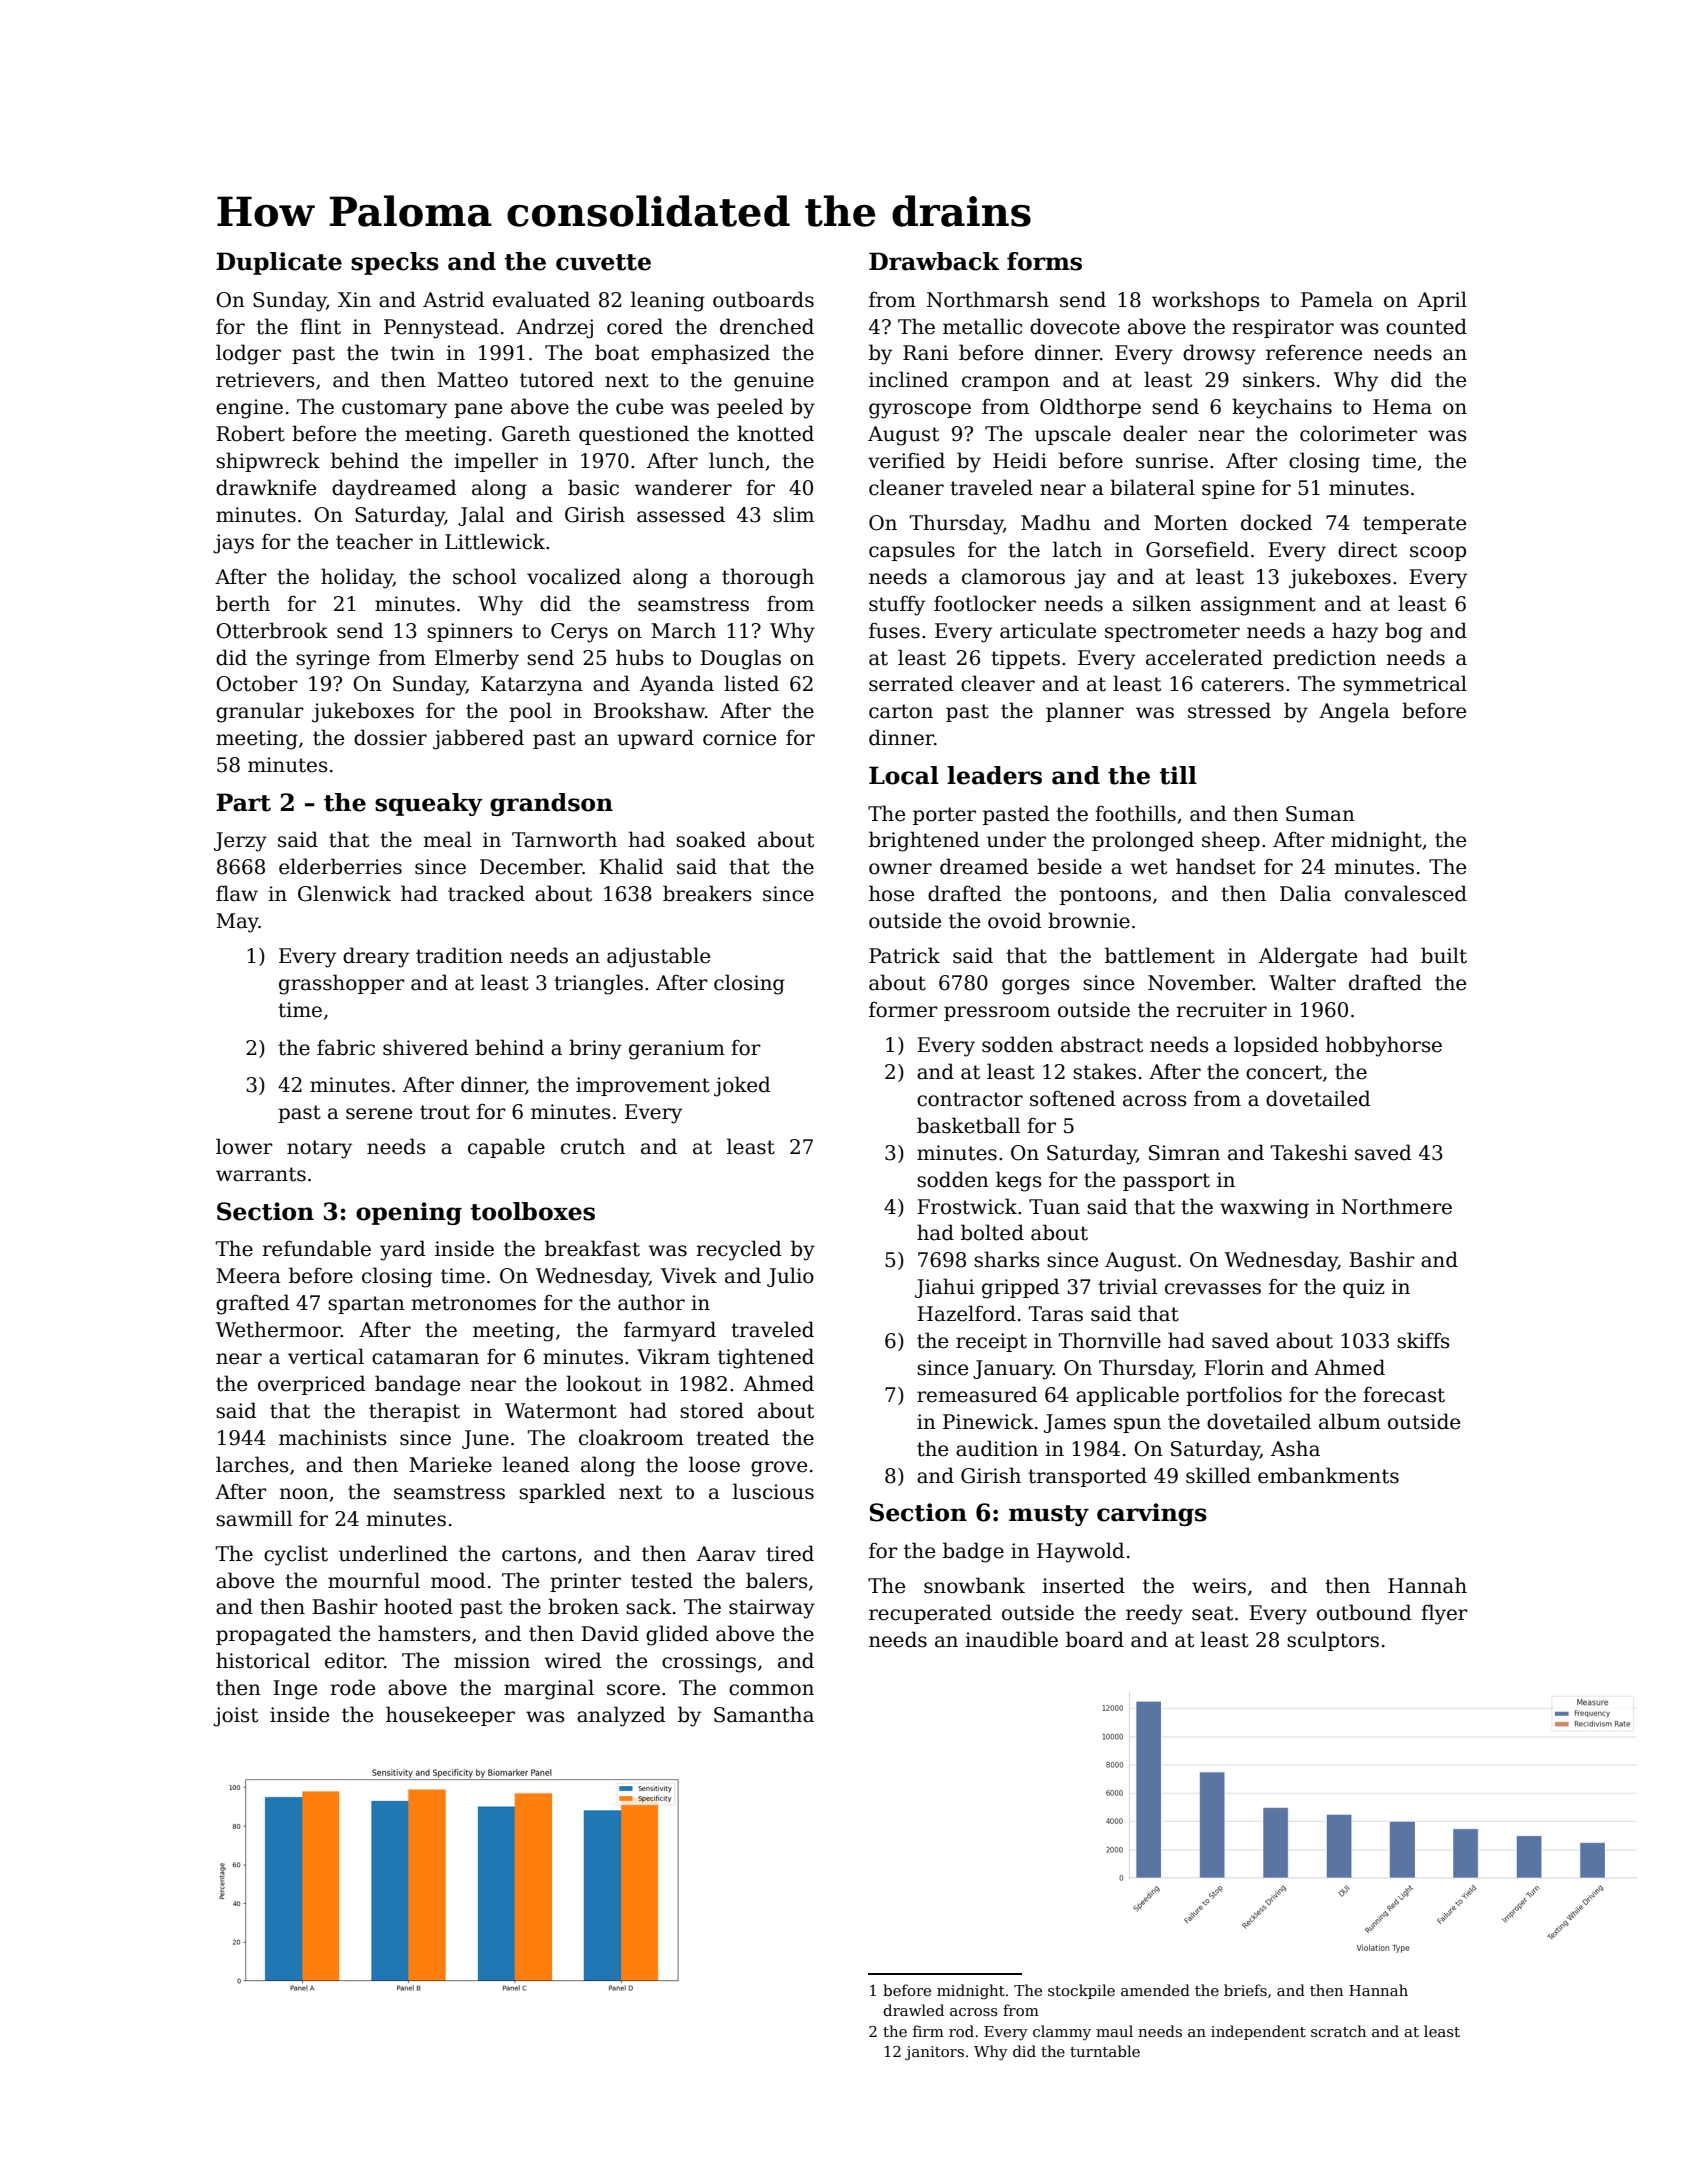  Describe the element at coordinates (447, 839) in the image. I see `meal` at that location.
